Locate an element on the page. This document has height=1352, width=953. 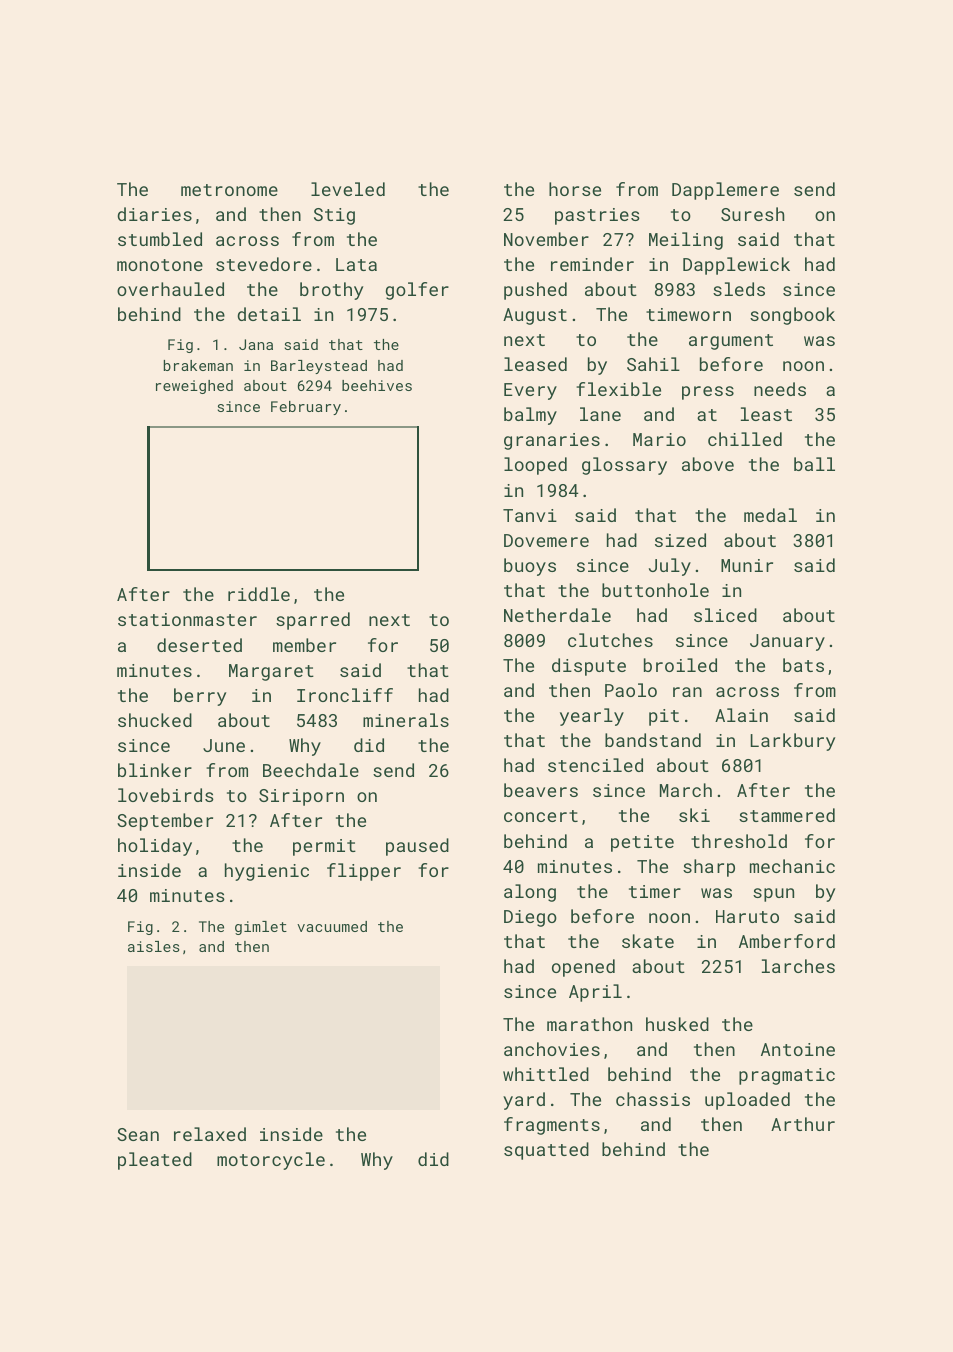
beavers is located at coordinates (541, 790).
